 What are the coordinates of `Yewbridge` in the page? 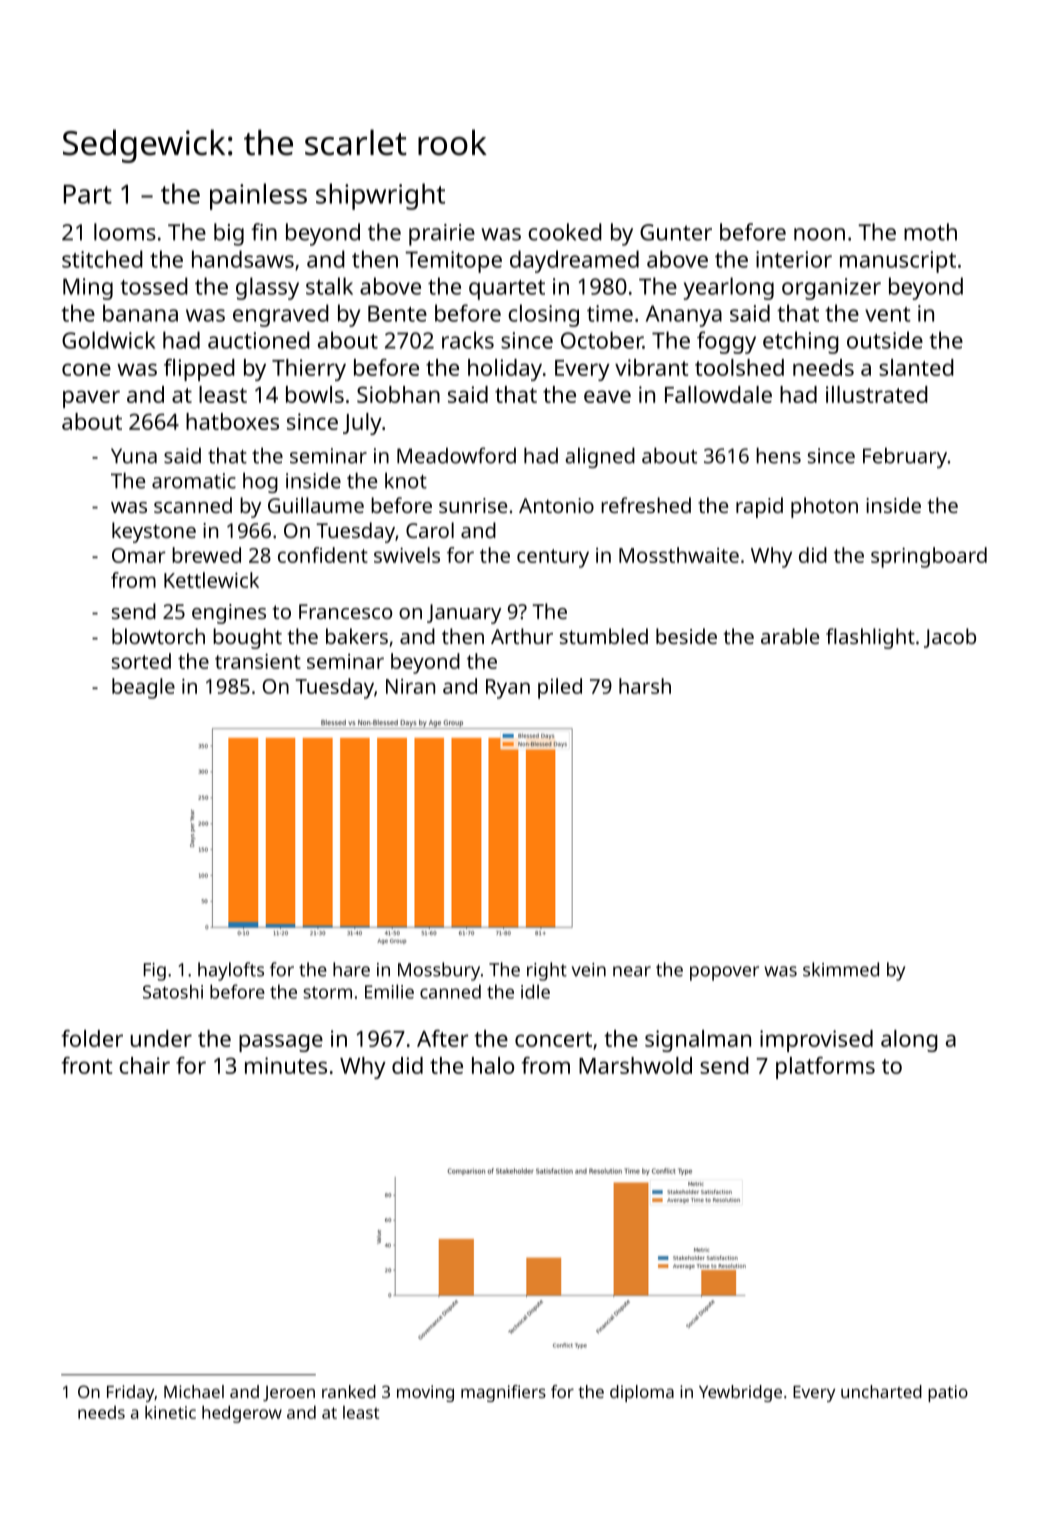 It's located at (740, 1393).
